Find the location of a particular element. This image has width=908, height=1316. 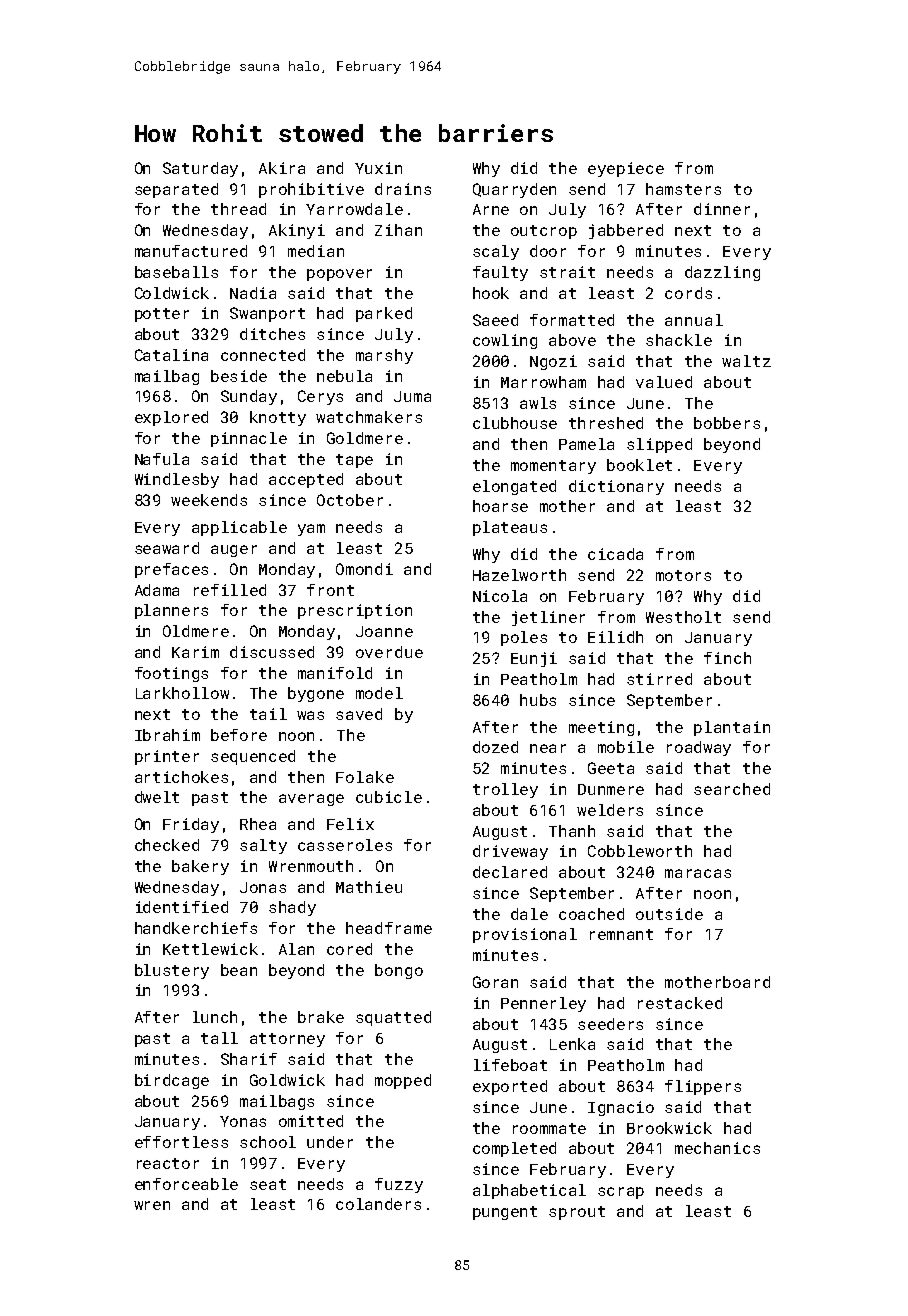

Cerys is located at coordinates (320, 397).
